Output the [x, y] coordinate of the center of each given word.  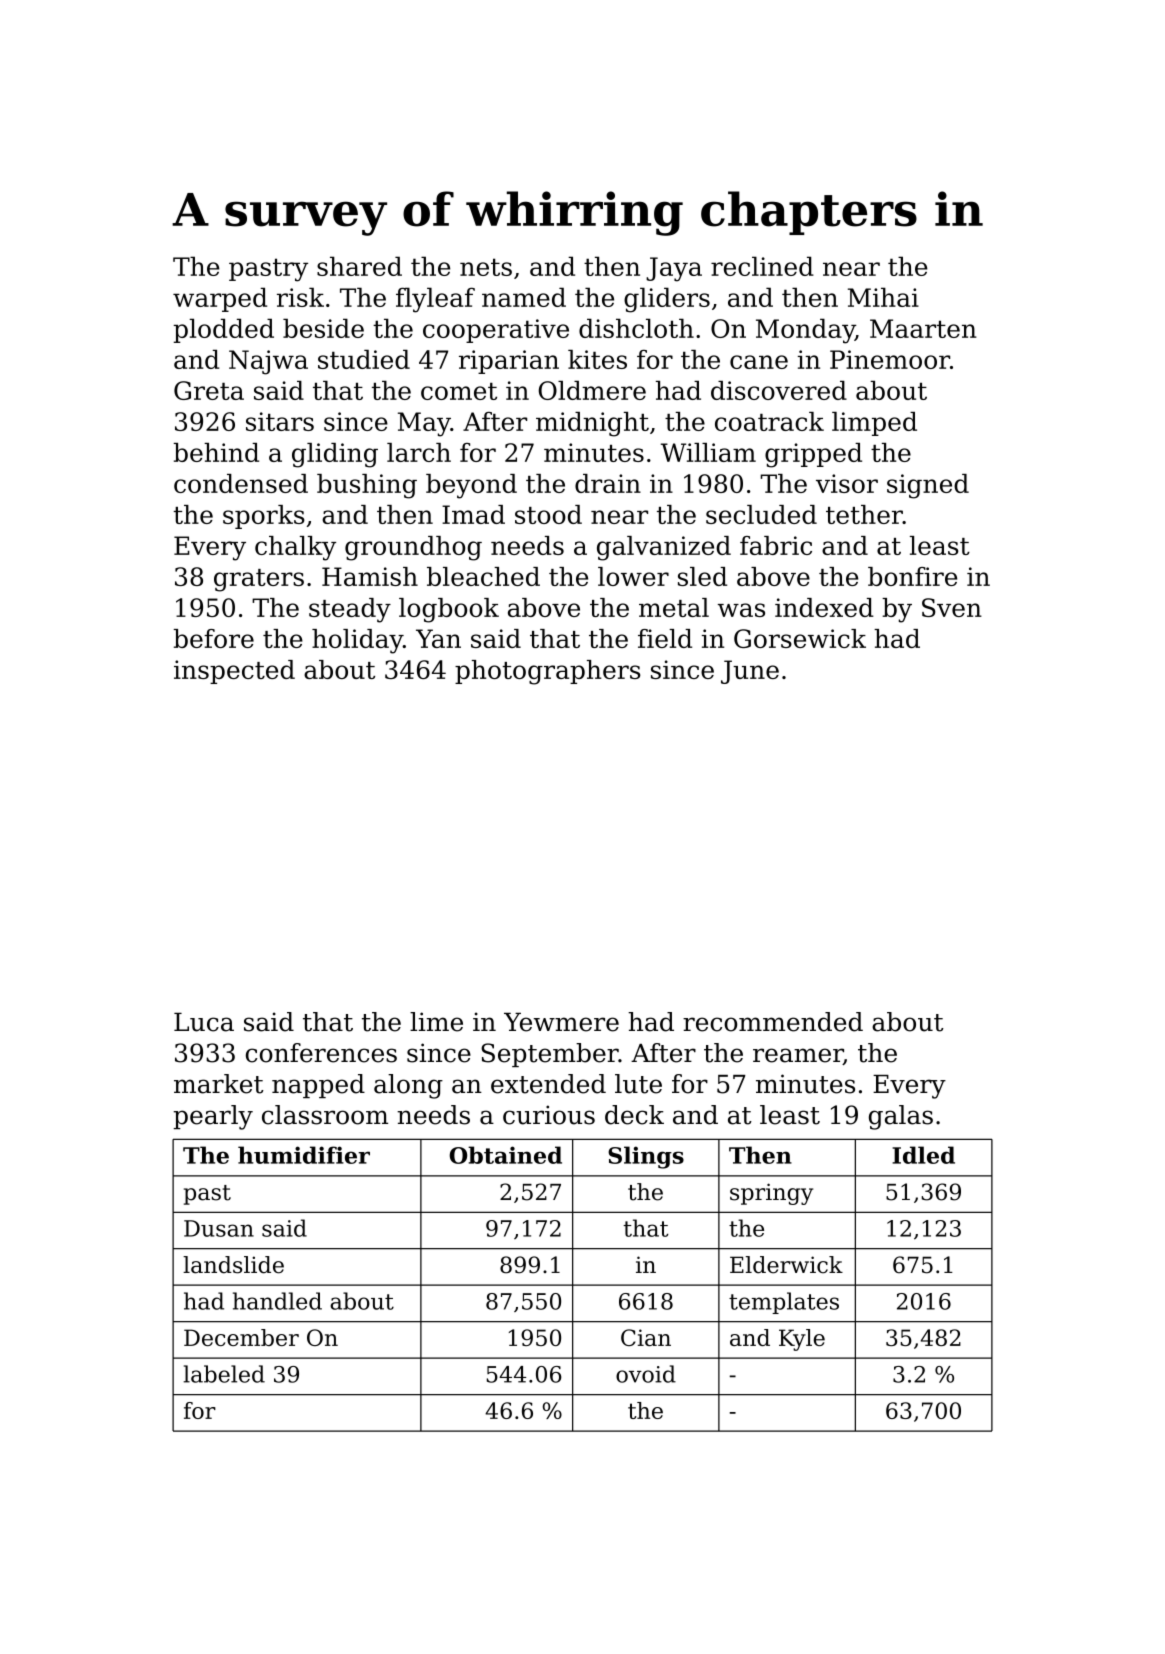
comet [459, 391]
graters [259, 580]
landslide [233, 1265]
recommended [773, 1022]
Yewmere [561, 1022]
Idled [923, 1155]
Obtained [505, 1155]
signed [928, 486]
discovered [779, 390]
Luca [204, 1022]
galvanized [664, 548]
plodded [224, 331]
